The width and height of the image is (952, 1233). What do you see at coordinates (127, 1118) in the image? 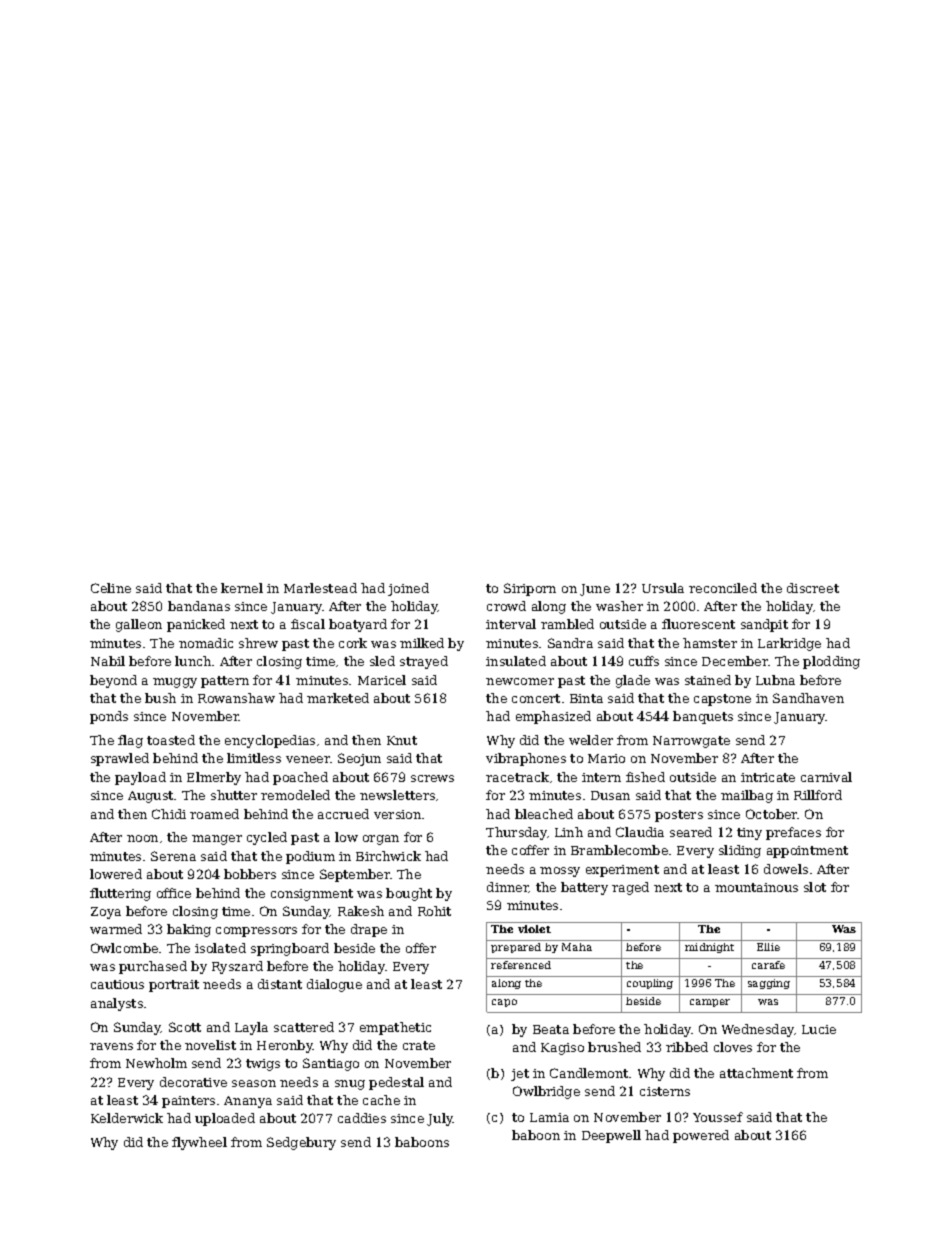
I see `Kelderwick` at bounding box center [127, 1118].
